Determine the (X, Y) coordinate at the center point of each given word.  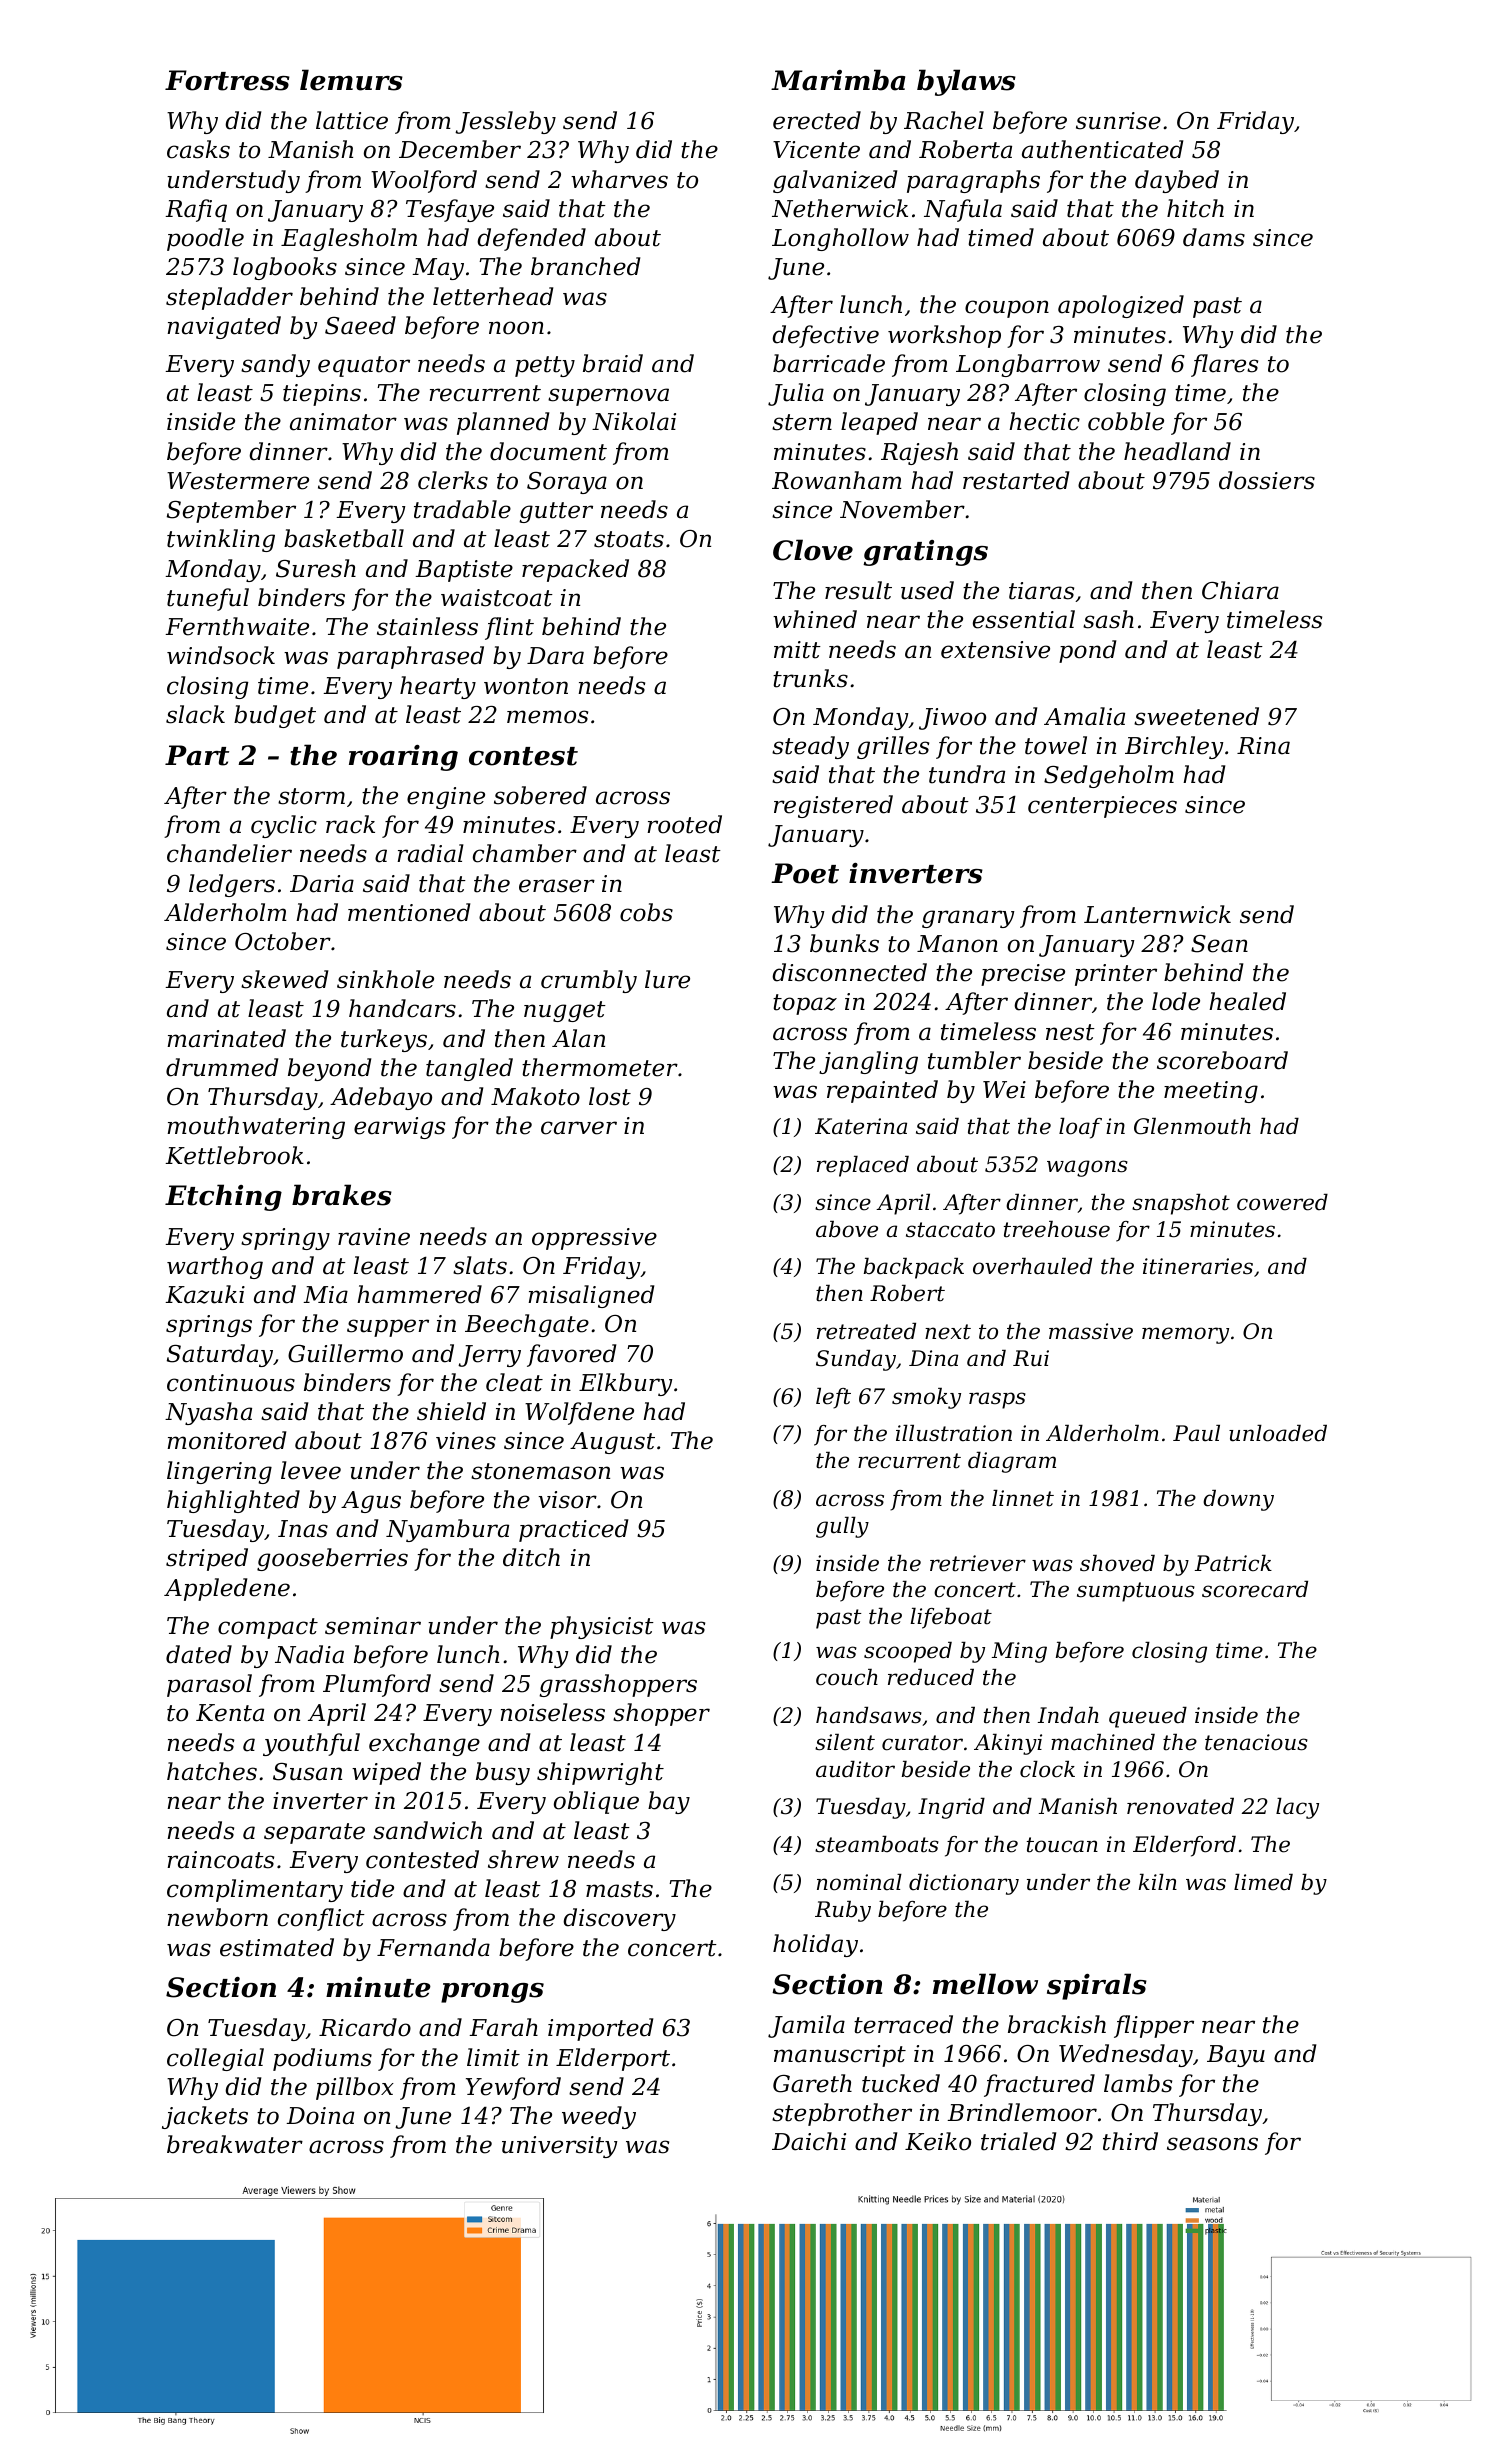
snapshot (1181, 1204)
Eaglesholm (349, 239)
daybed (1177, 181)
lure (667, 979)
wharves (619, 179)
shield (451, 1411)
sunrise (1118, 121)
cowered (1282, 1202)
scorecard (1255, 1589)
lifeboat (951, 1618)
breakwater (235, 2144)
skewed (284, 979)
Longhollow (840, 239)
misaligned (591, 1296)
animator (343, 422)
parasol (209, 1685)
